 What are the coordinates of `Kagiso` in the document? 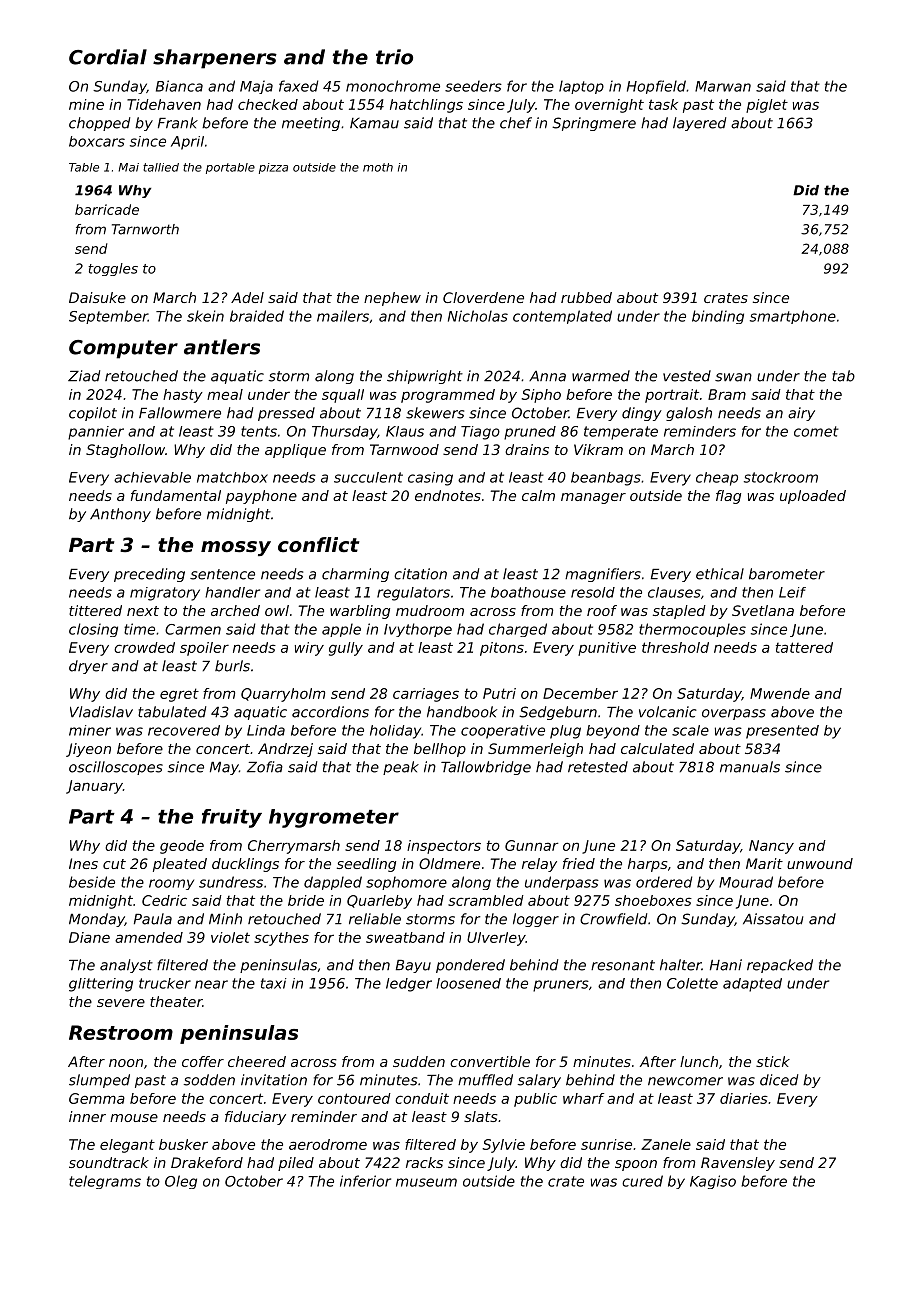 It's located at (713, 1182).
